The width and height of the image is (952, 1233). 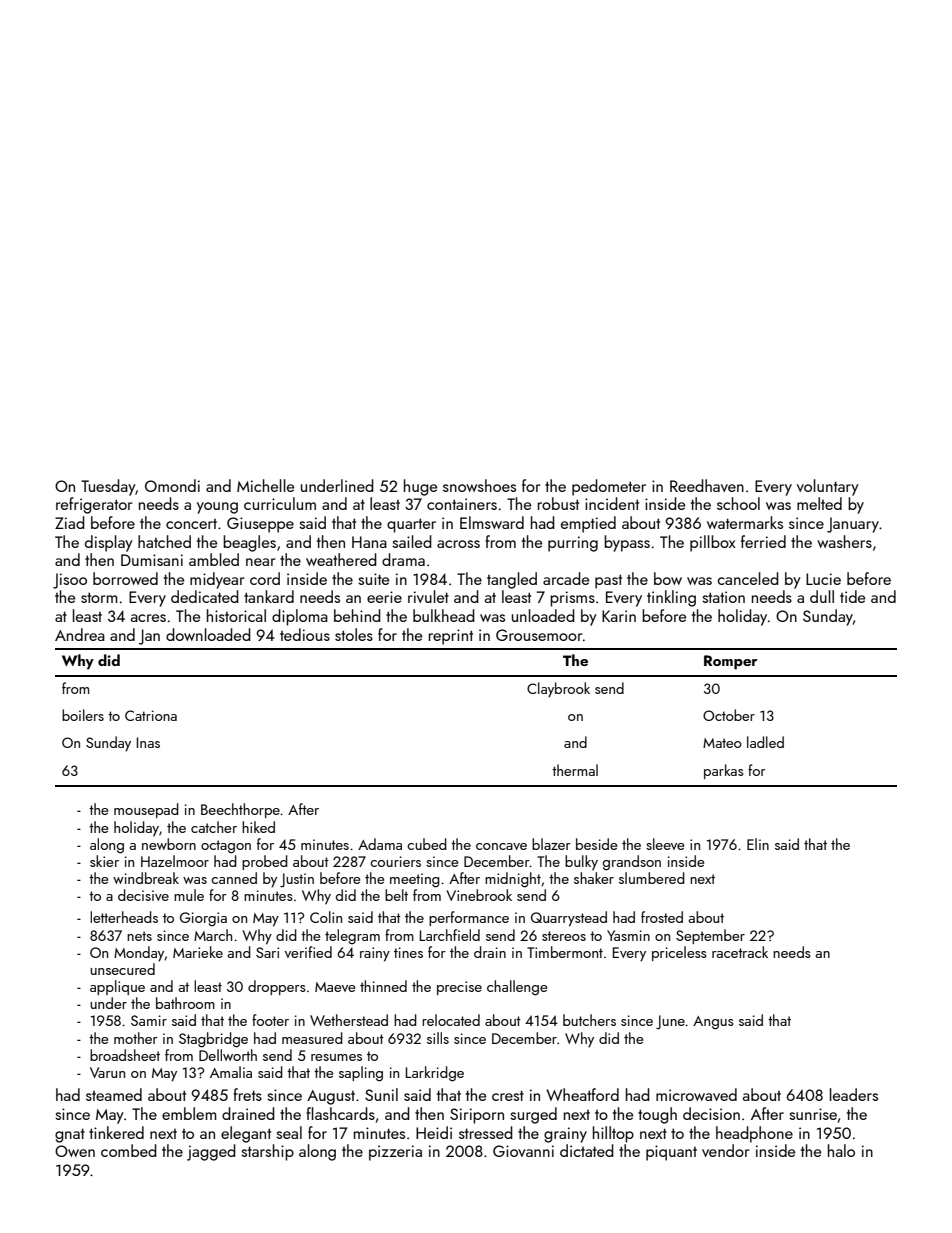 What do you see at coordinates (740, 952) in the image?
I see `racetrack` at bounding box center [740, 952].
